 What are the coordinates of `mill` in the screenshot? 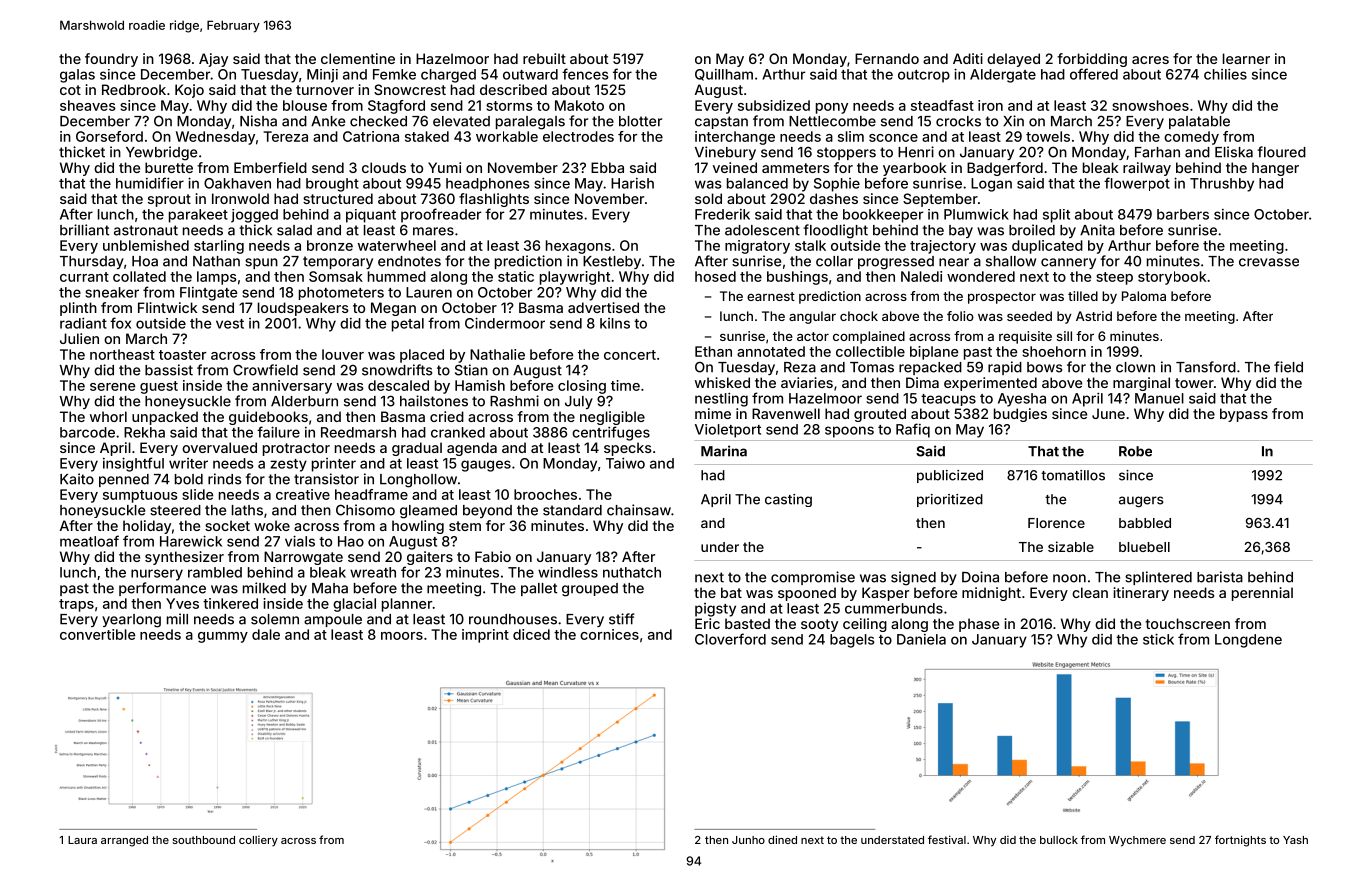 It's located at (177, 619).
